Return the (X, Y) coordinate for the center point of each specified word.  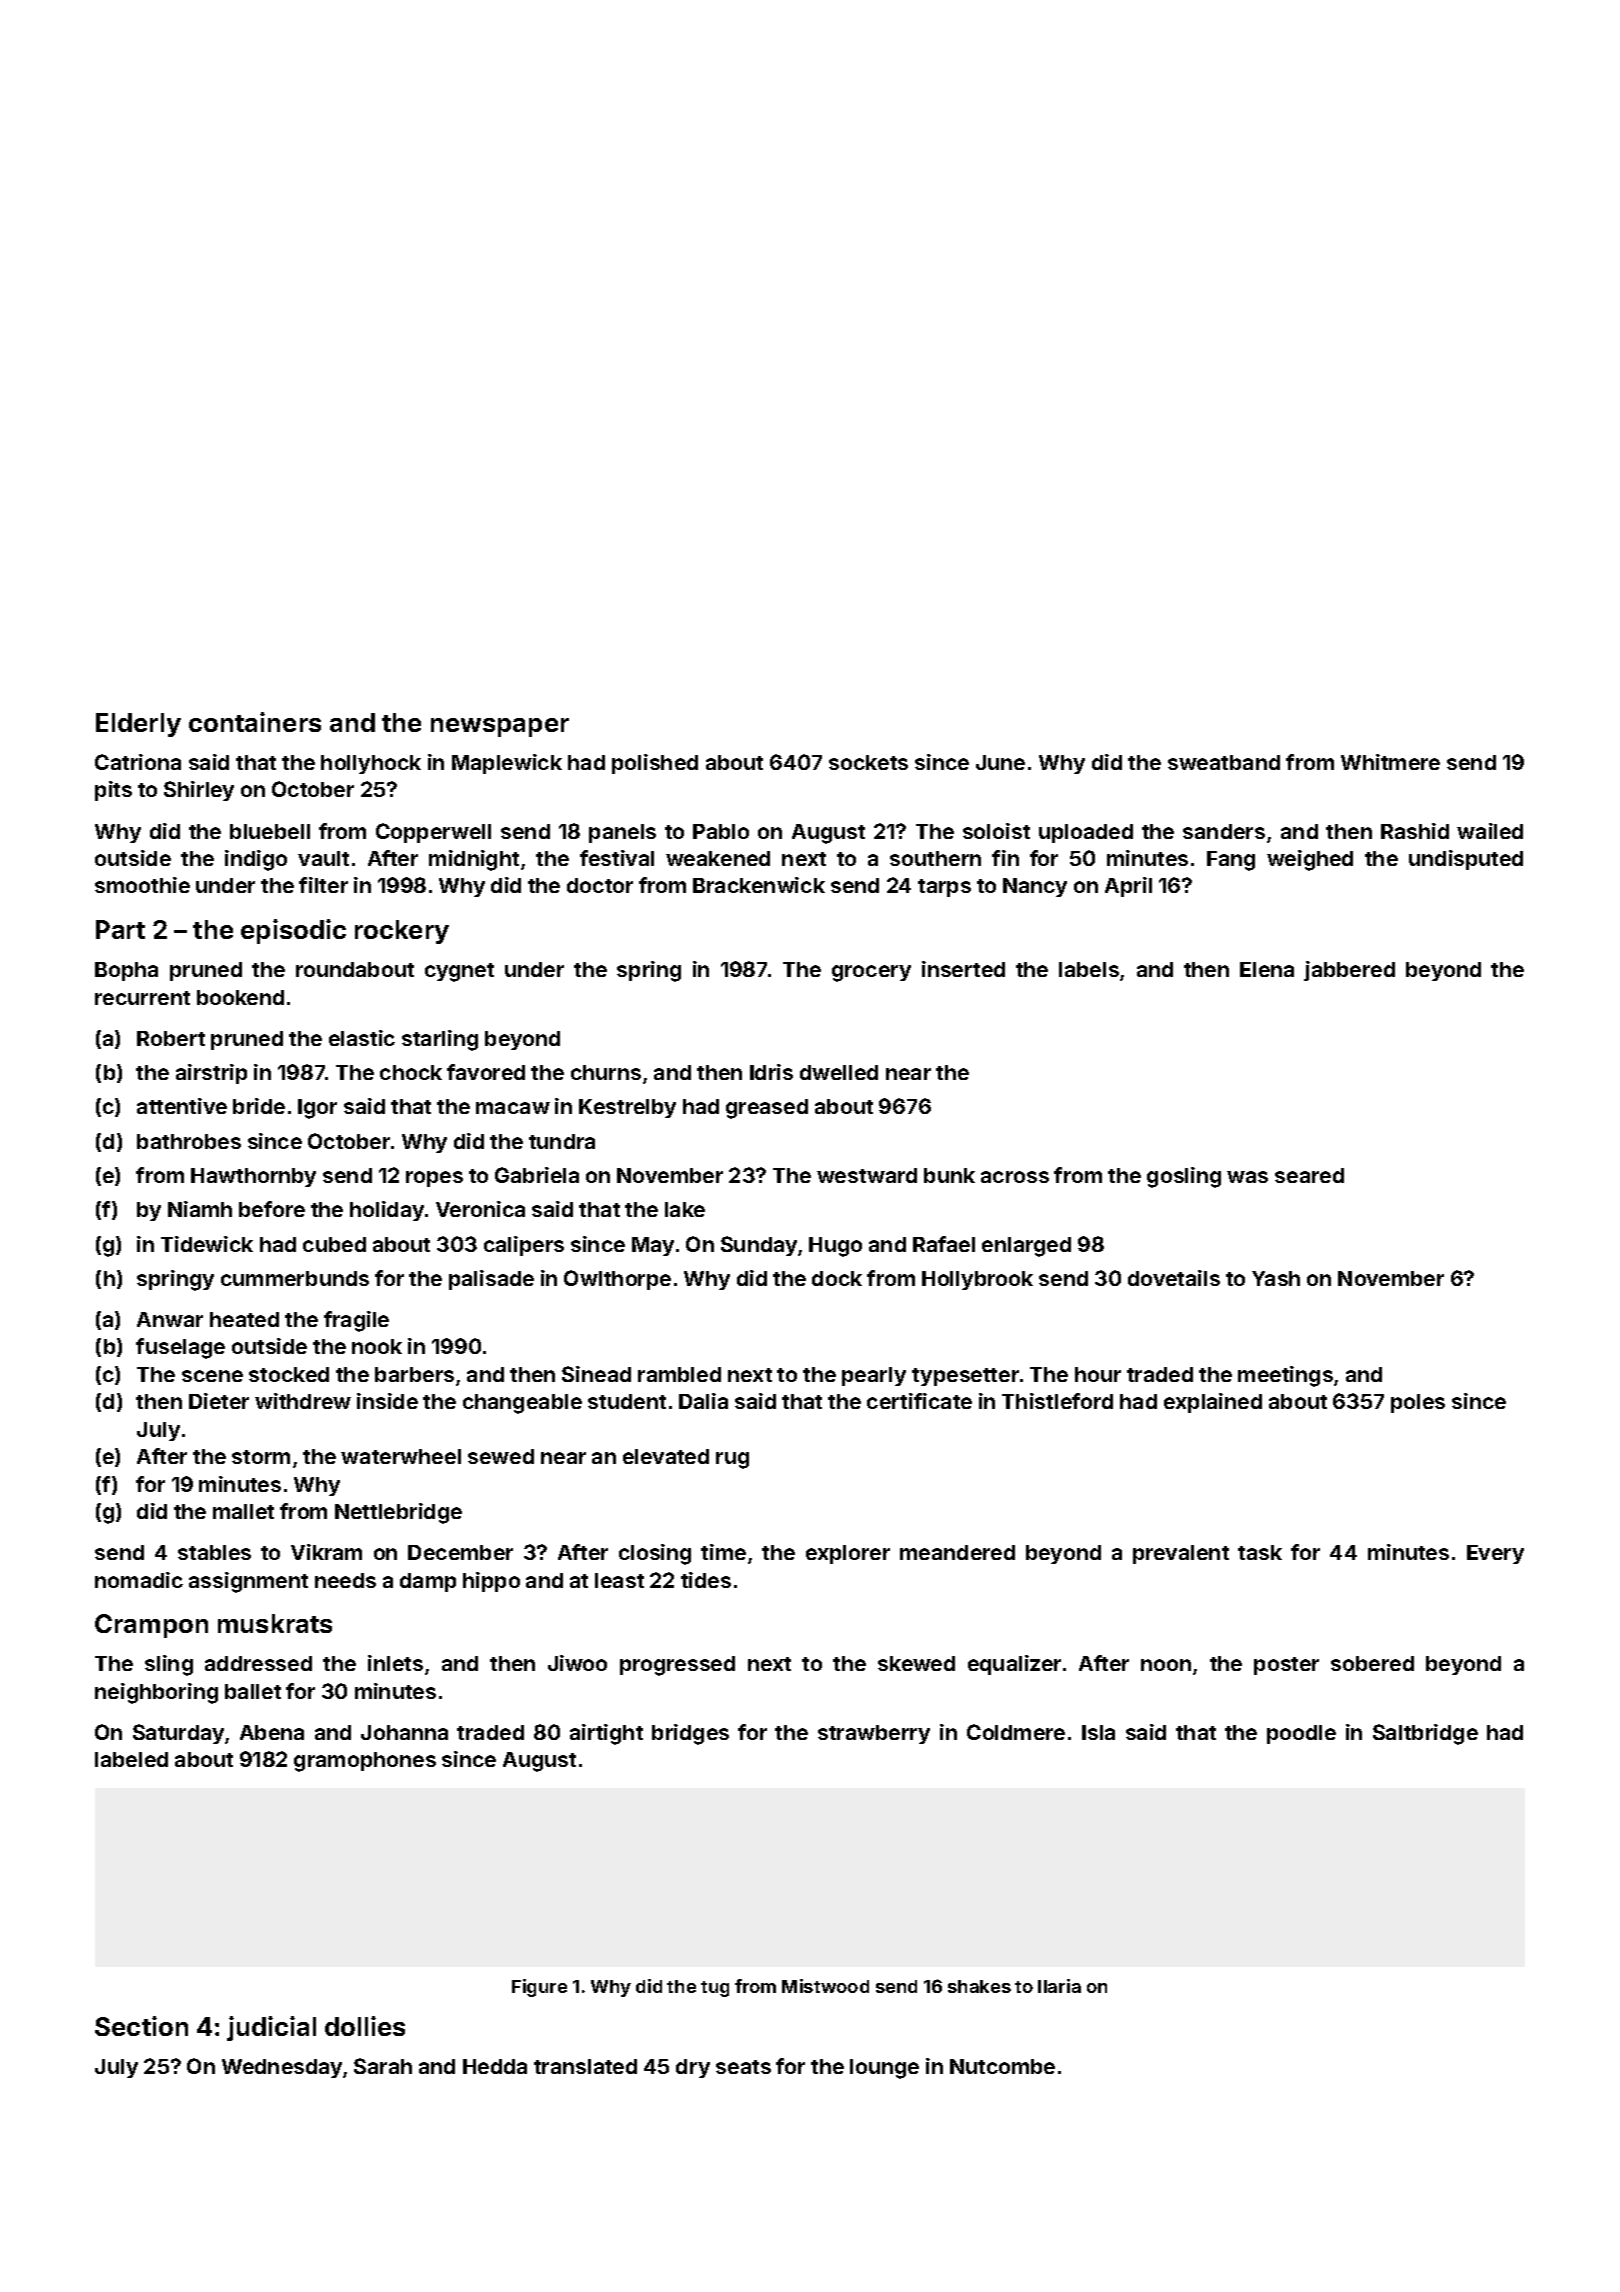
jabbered (1349, 971)
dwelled (839, 1072)
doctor (600, 885)
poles (1418, 1403)
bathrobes (189, 1141)
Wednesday (282, 2068)
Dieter (219, 1401)
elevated (666, 1456)
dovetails (1174, 1278)
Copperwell (433, 833)
